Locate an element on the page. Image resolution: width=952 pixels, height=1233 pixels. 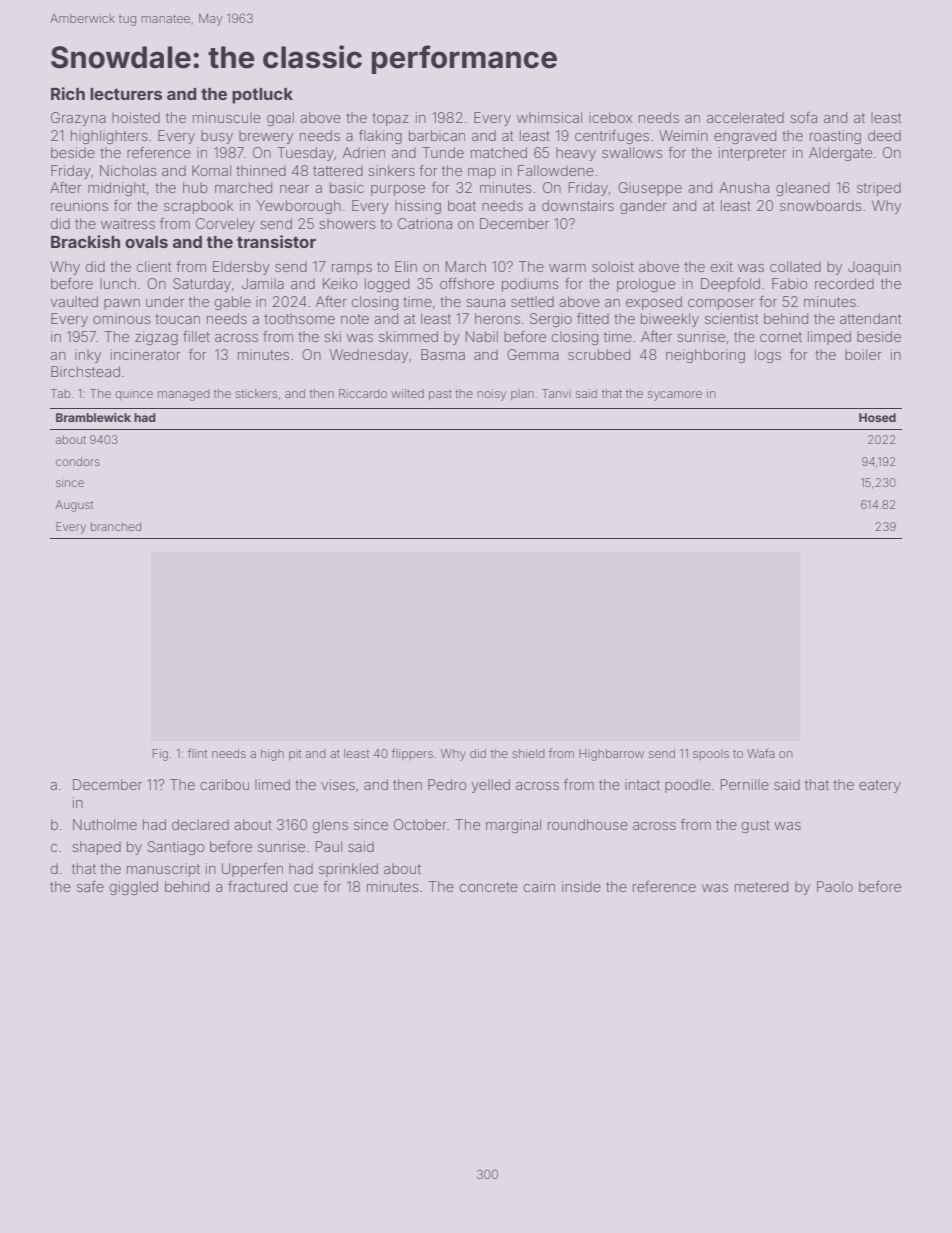
spools is located at coordinates (711, 754).
